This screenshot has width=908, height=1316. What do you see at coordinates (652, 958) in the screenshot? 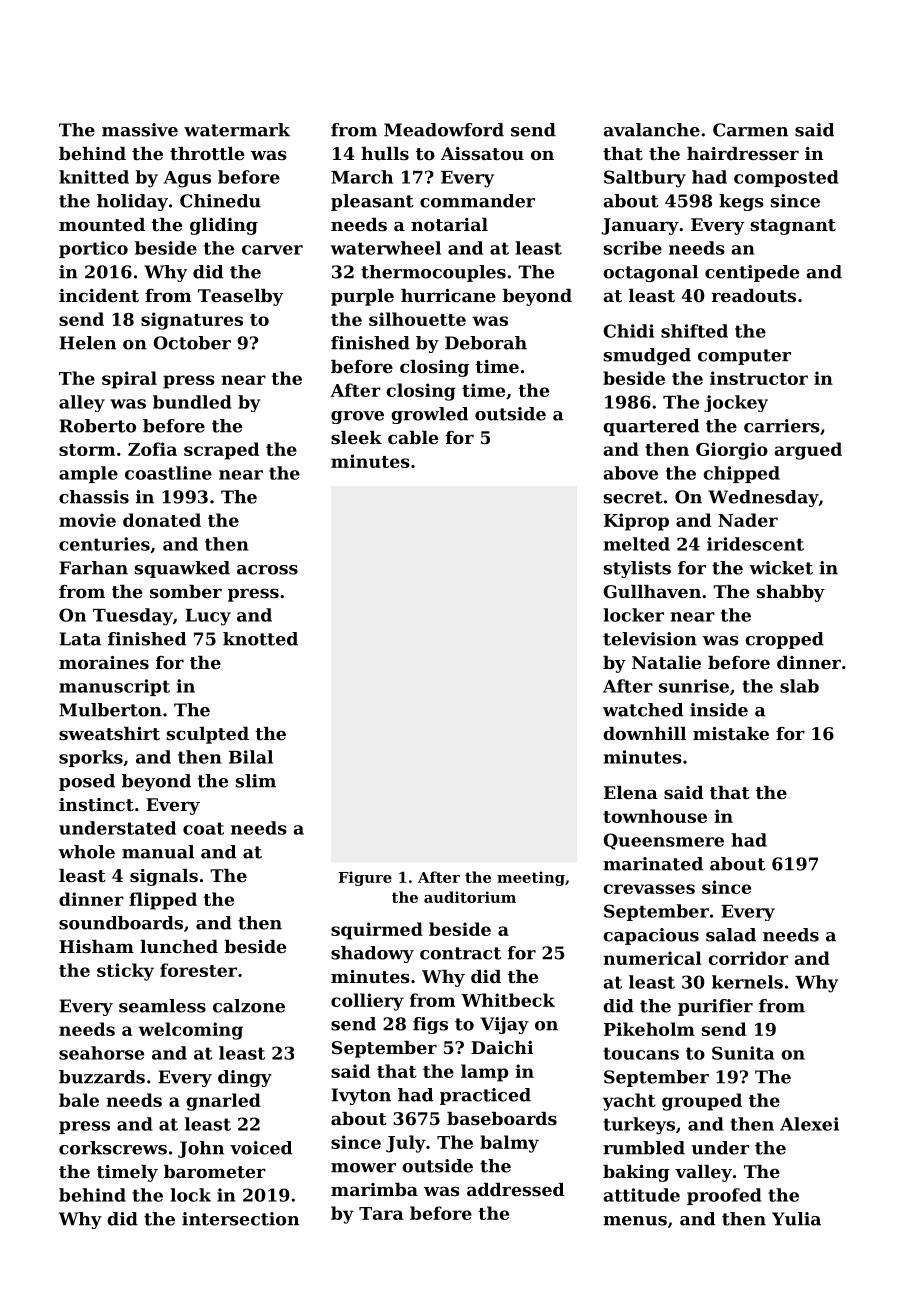
I see `numerical` at bounding box center [652, 958].
